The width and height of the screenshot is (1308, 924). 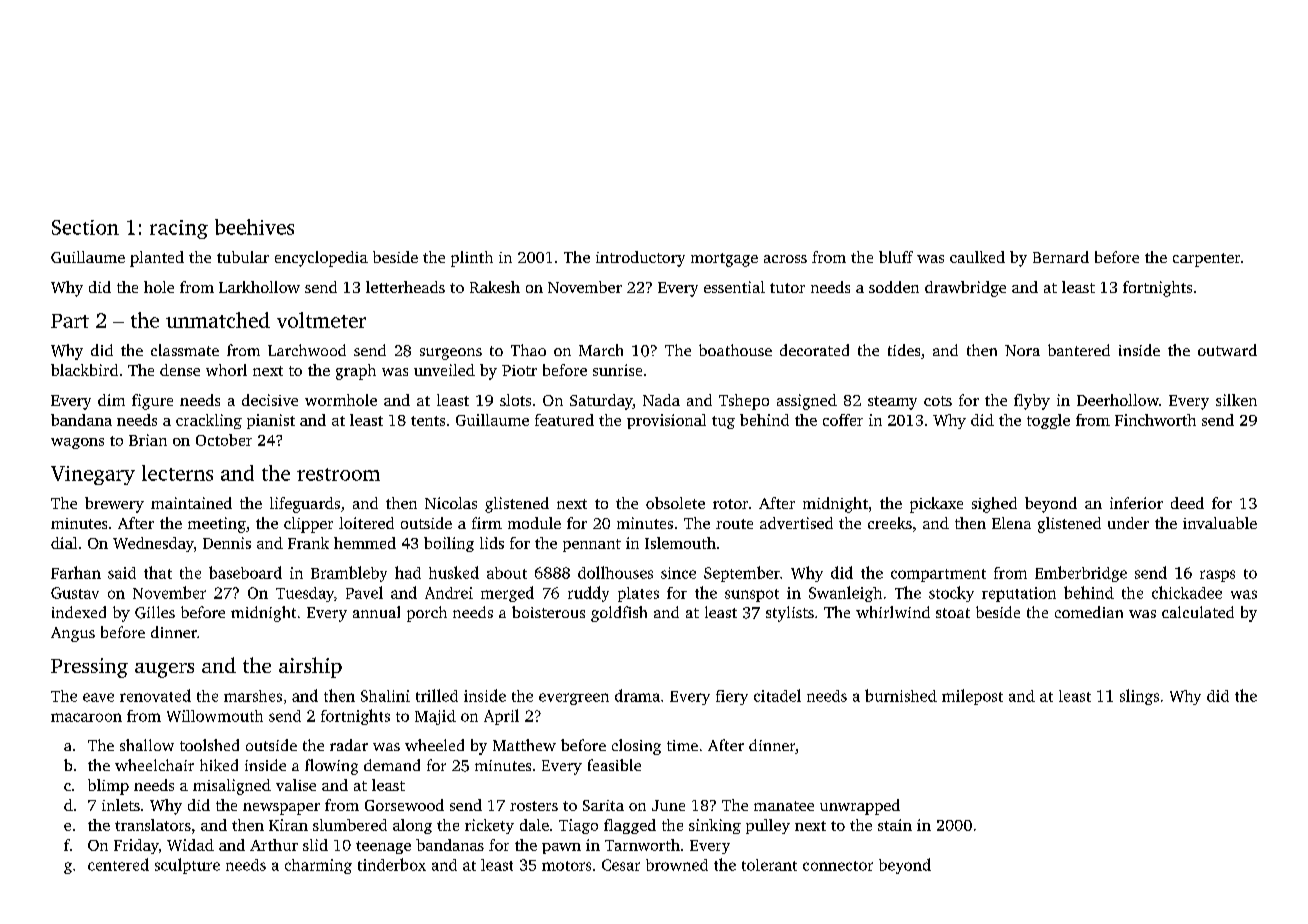 I want to click on milepost, so click(x=972, y=697).
